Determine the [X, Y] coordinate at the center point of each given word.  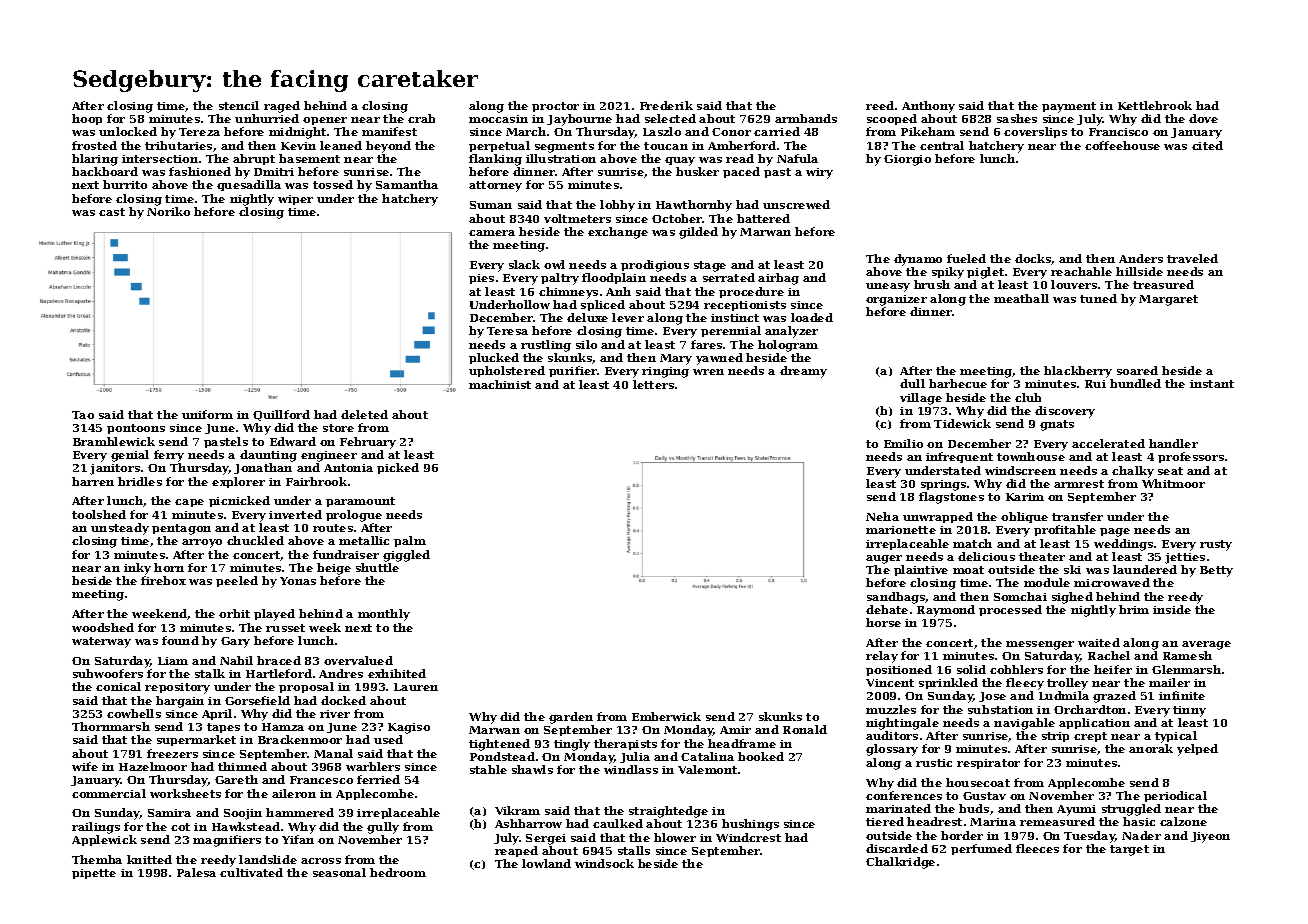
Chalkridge [900, 863]
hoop [87, 119]
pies [481, 279]
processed [1010, 610]
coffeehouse [1122, 145]
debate [887, 609]
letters [653, 384]
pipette [94, 874]
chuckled [255, 540]
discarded [897, 848]
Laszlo [662, 131]
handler [1173, 443]
